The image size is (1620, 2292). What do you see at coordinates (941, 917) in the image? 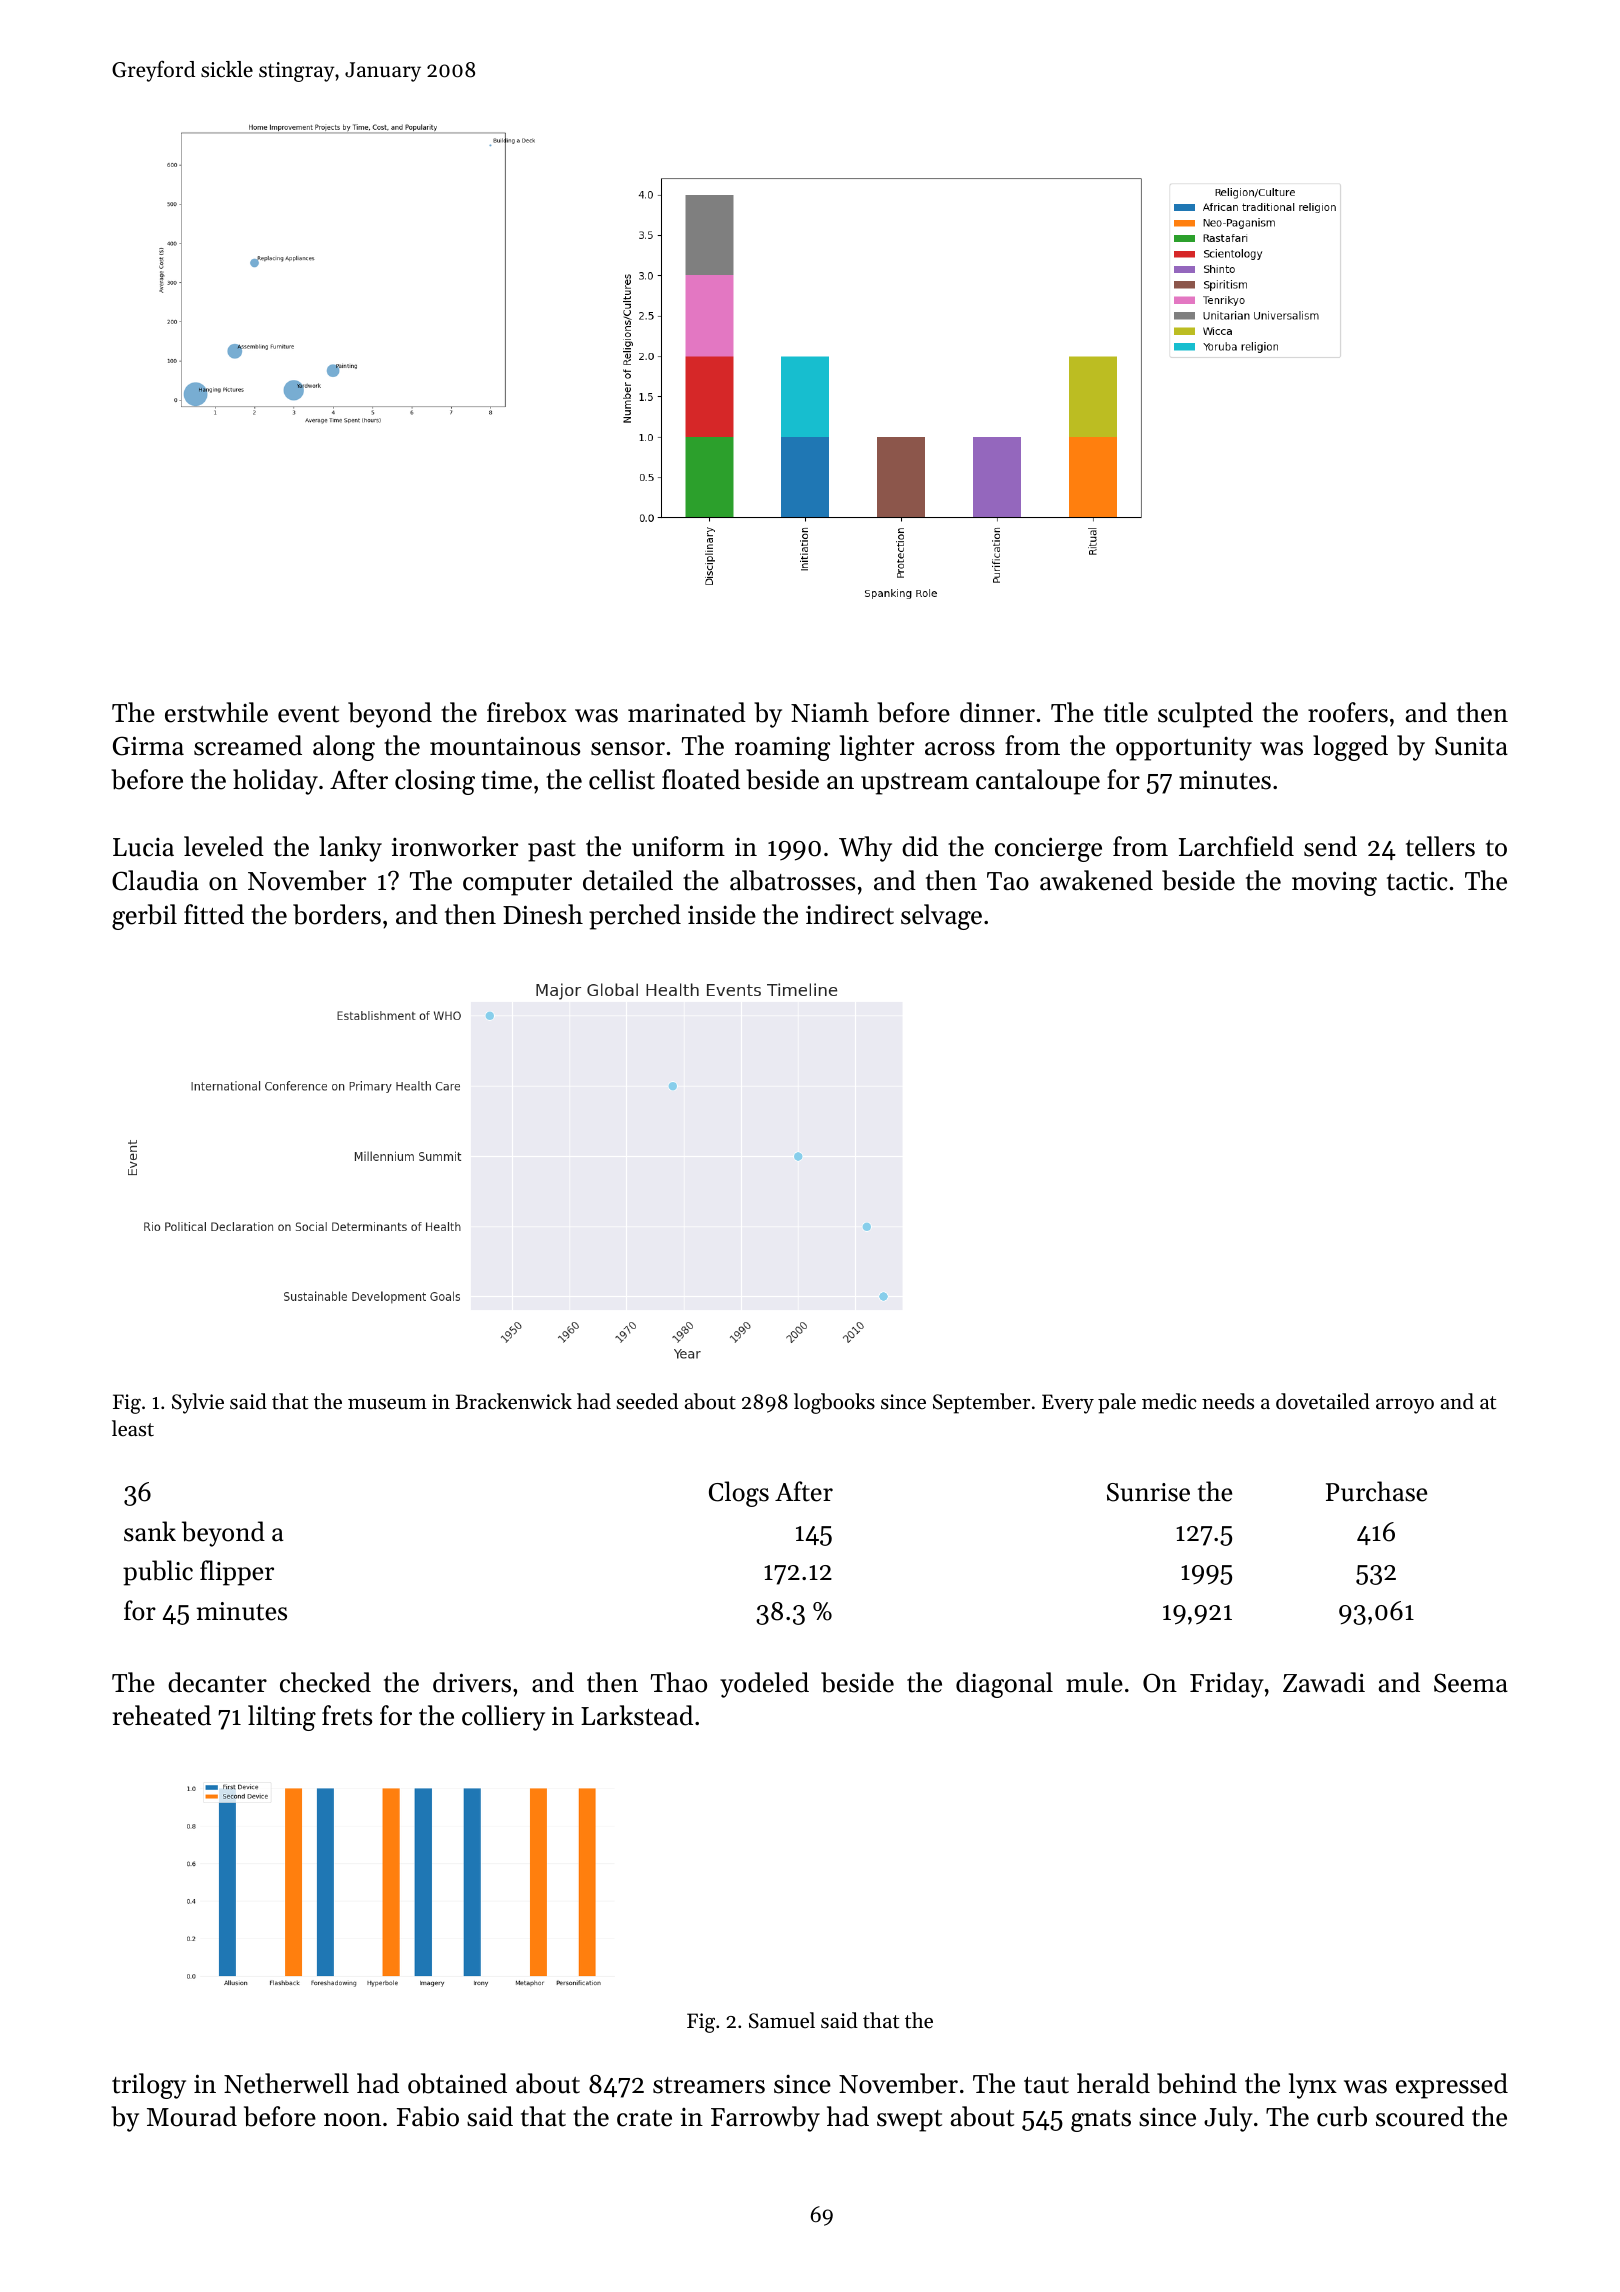
I see `selvage` at bounding box center [941, 917].
